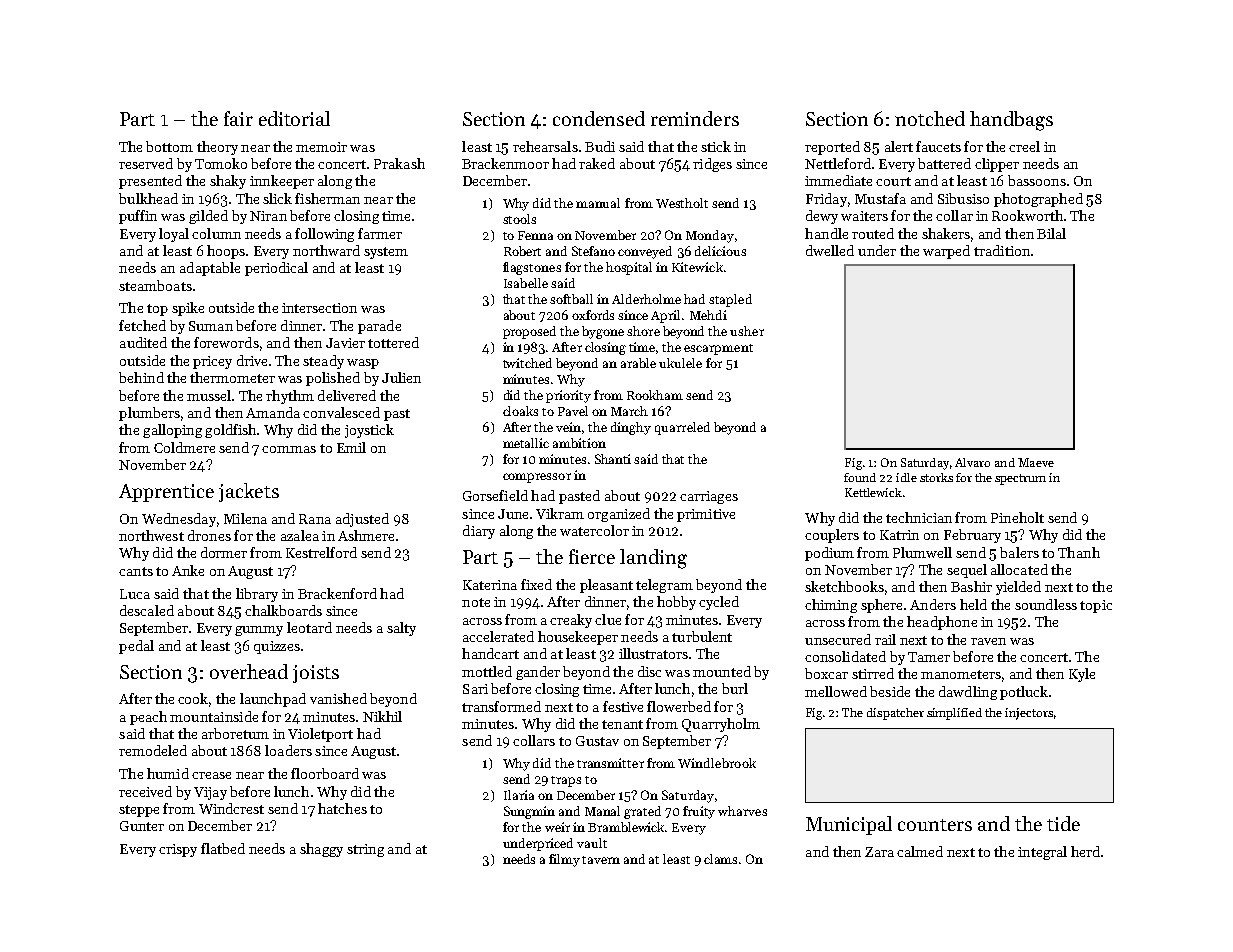 This document has height=952, width=1233. I want to click on clipper, so click(997, 165).
